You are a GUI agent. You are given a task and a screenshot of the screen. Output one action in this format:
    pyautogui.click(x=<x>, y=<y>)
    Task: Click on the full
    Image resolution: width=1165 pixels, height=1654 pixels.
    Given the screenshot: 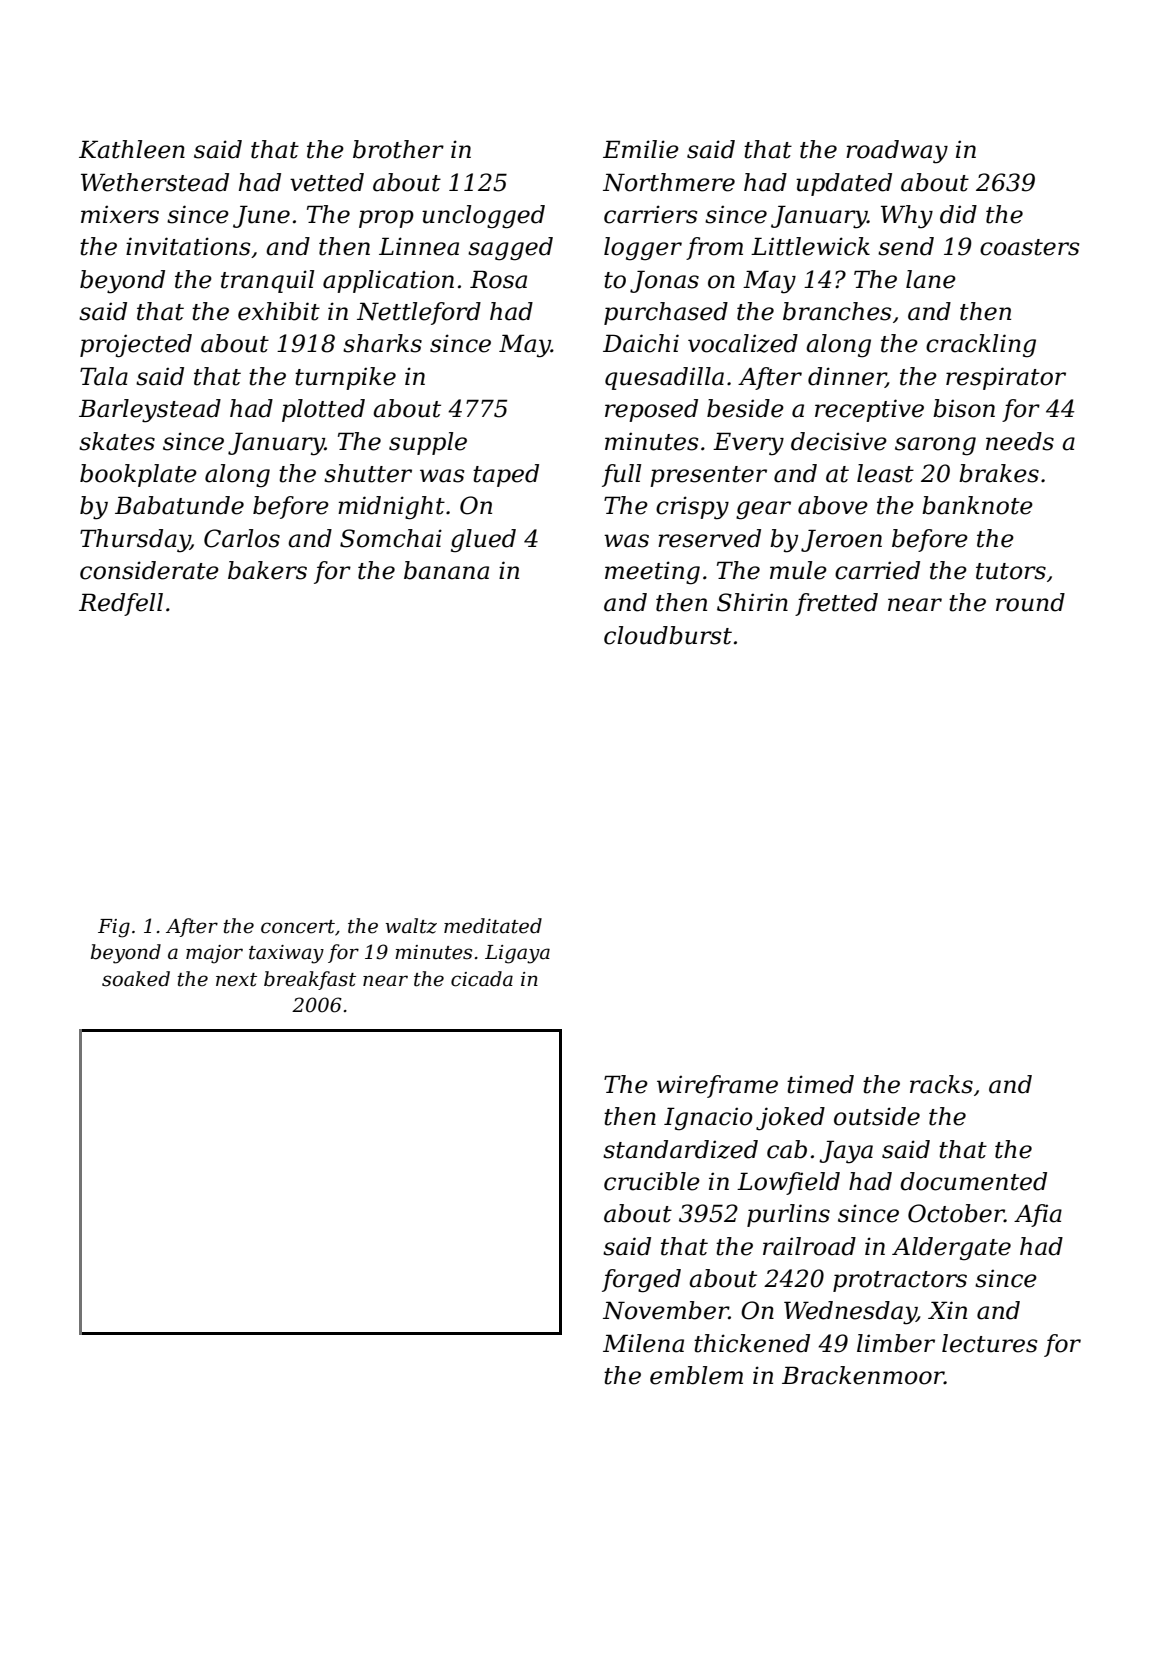 What is the action you would take?
    pyautogui.click(x=621, y=475)
